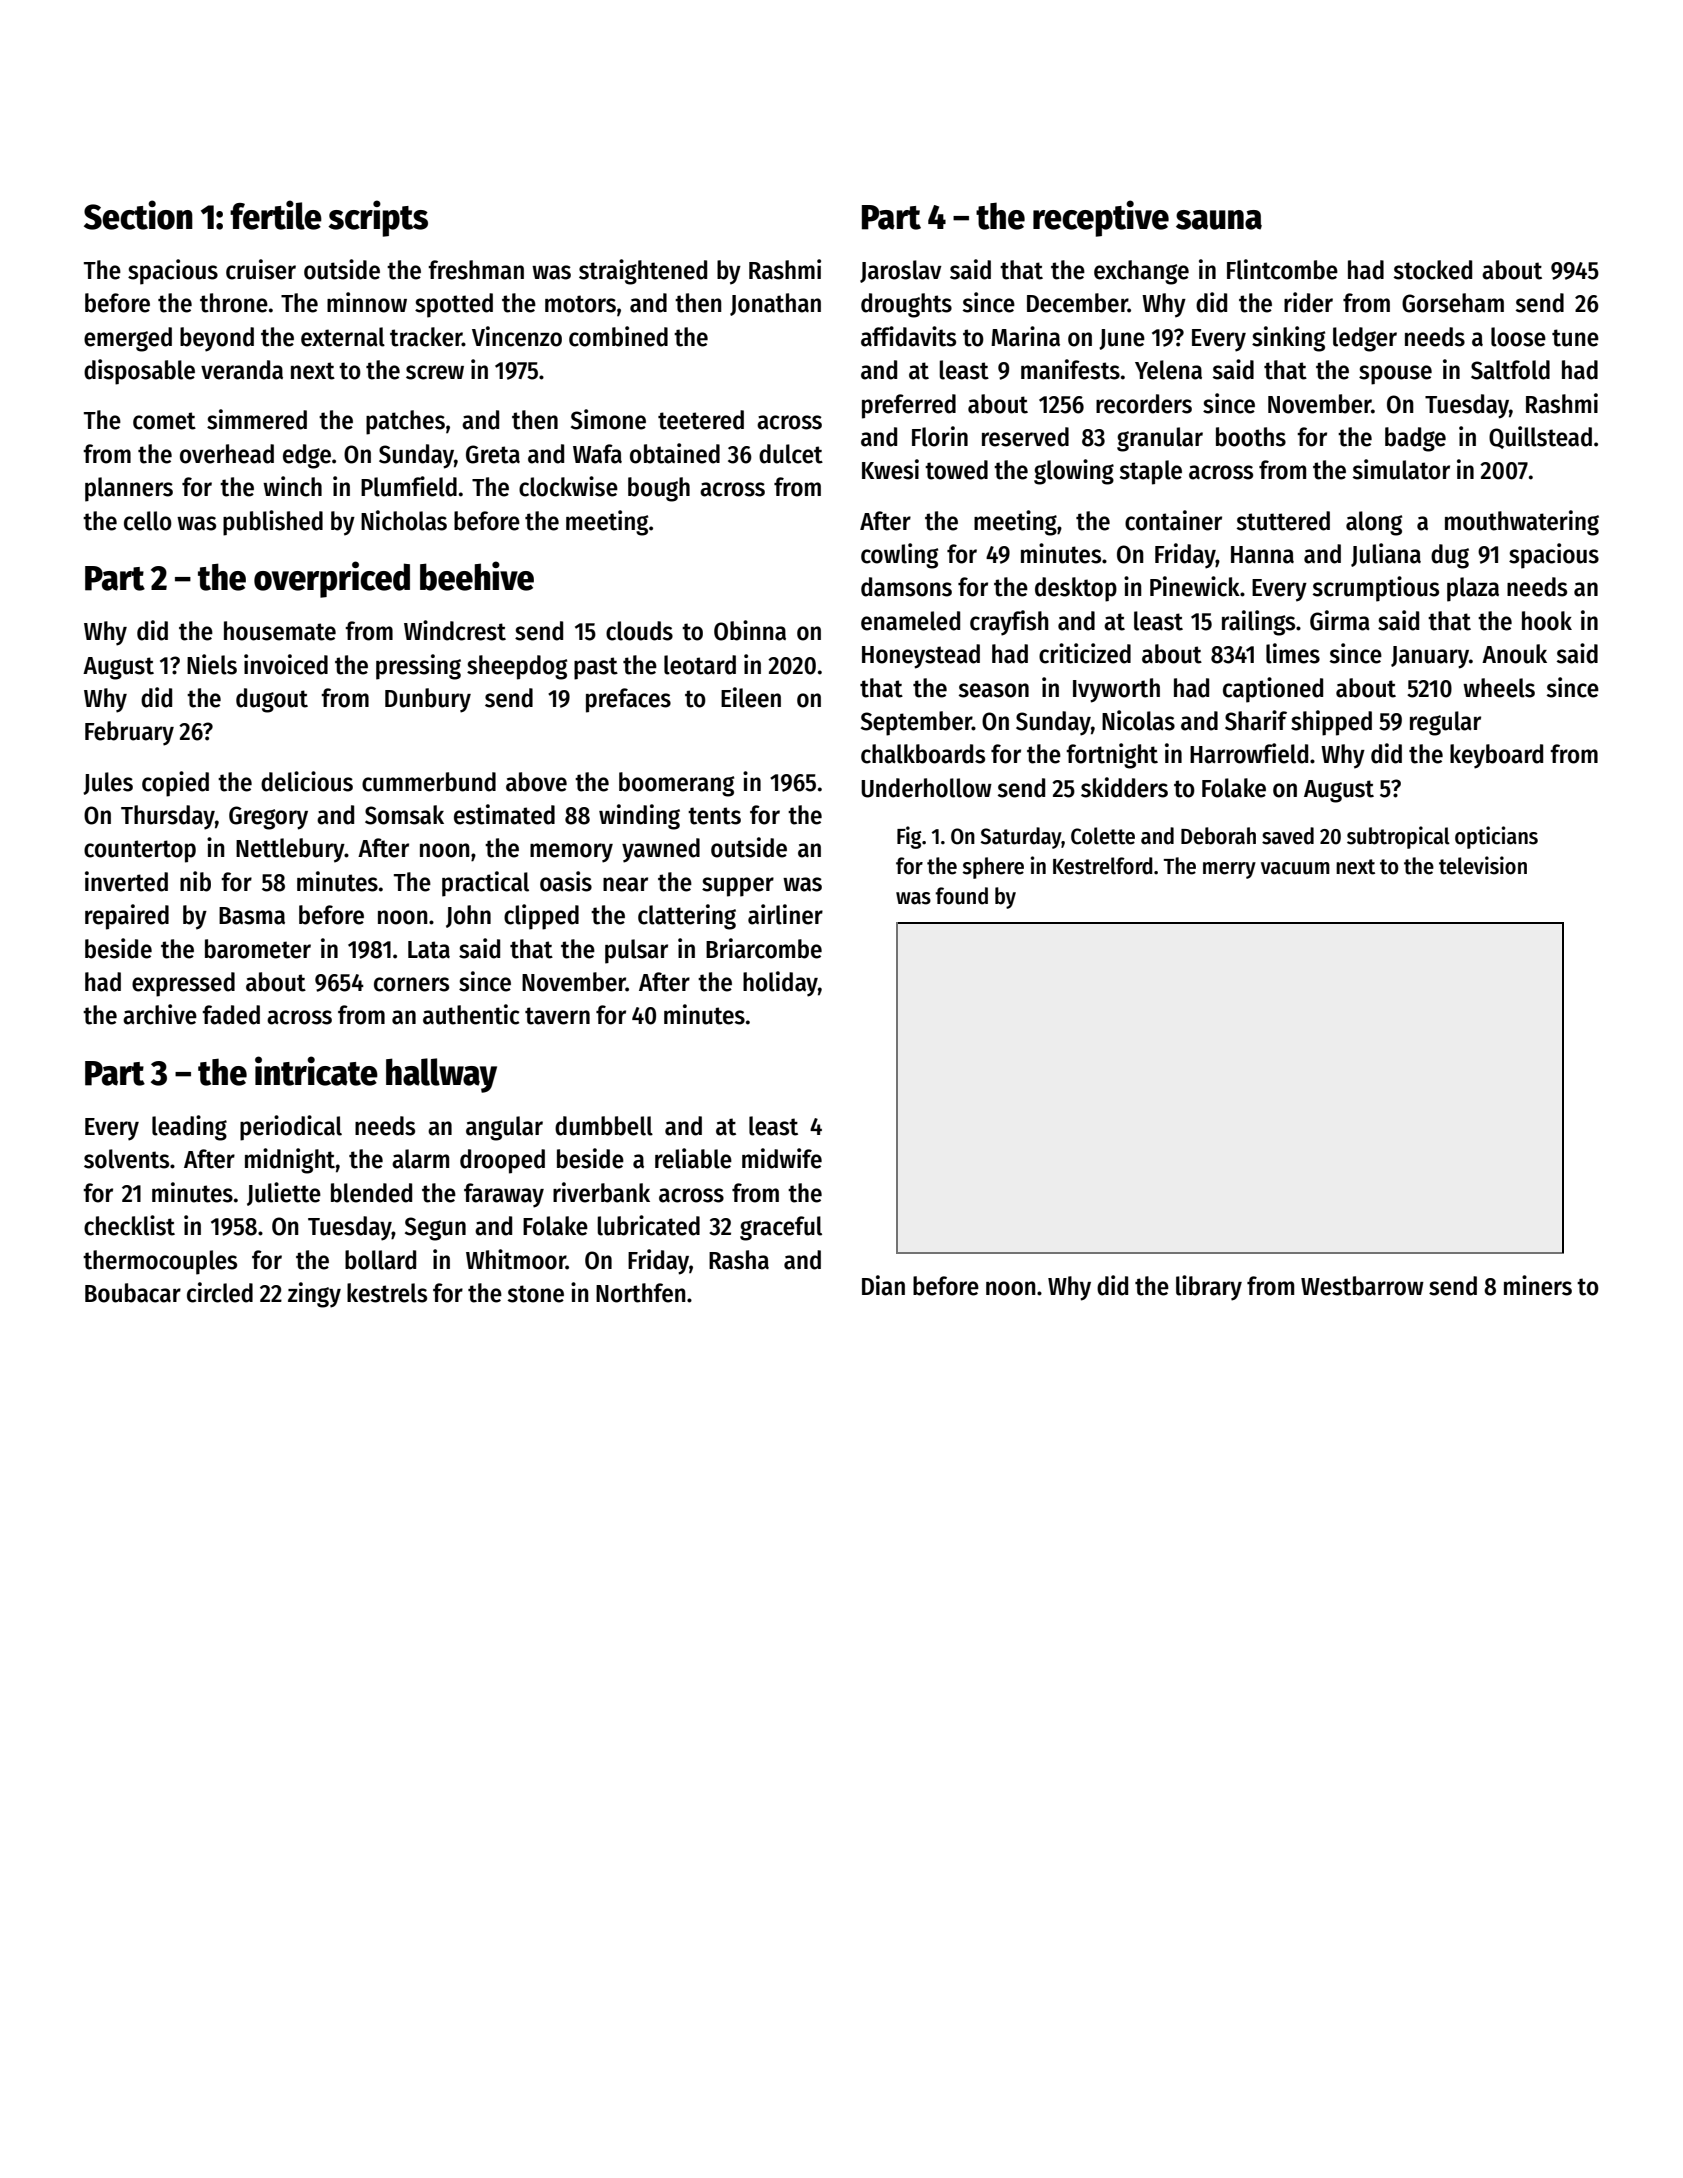 This image has width=1683, height=2178. What do you see at coordinates (284, 1194) in the image?
I see `Juliette` at bounding box center [284, 1194].
